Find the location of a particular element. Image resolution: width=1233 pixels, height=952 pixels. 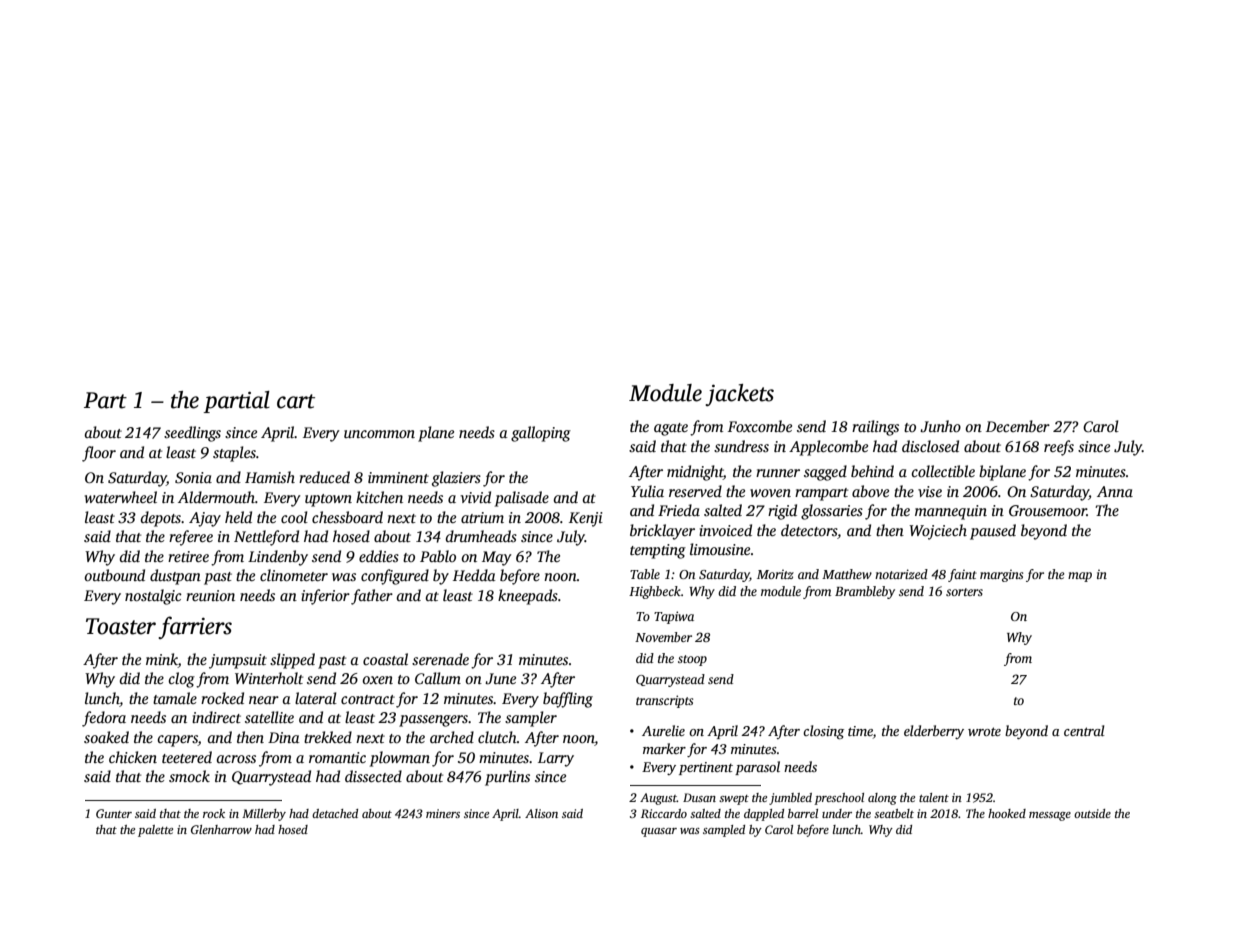

Kenji is located at coordinates (586, 519).
